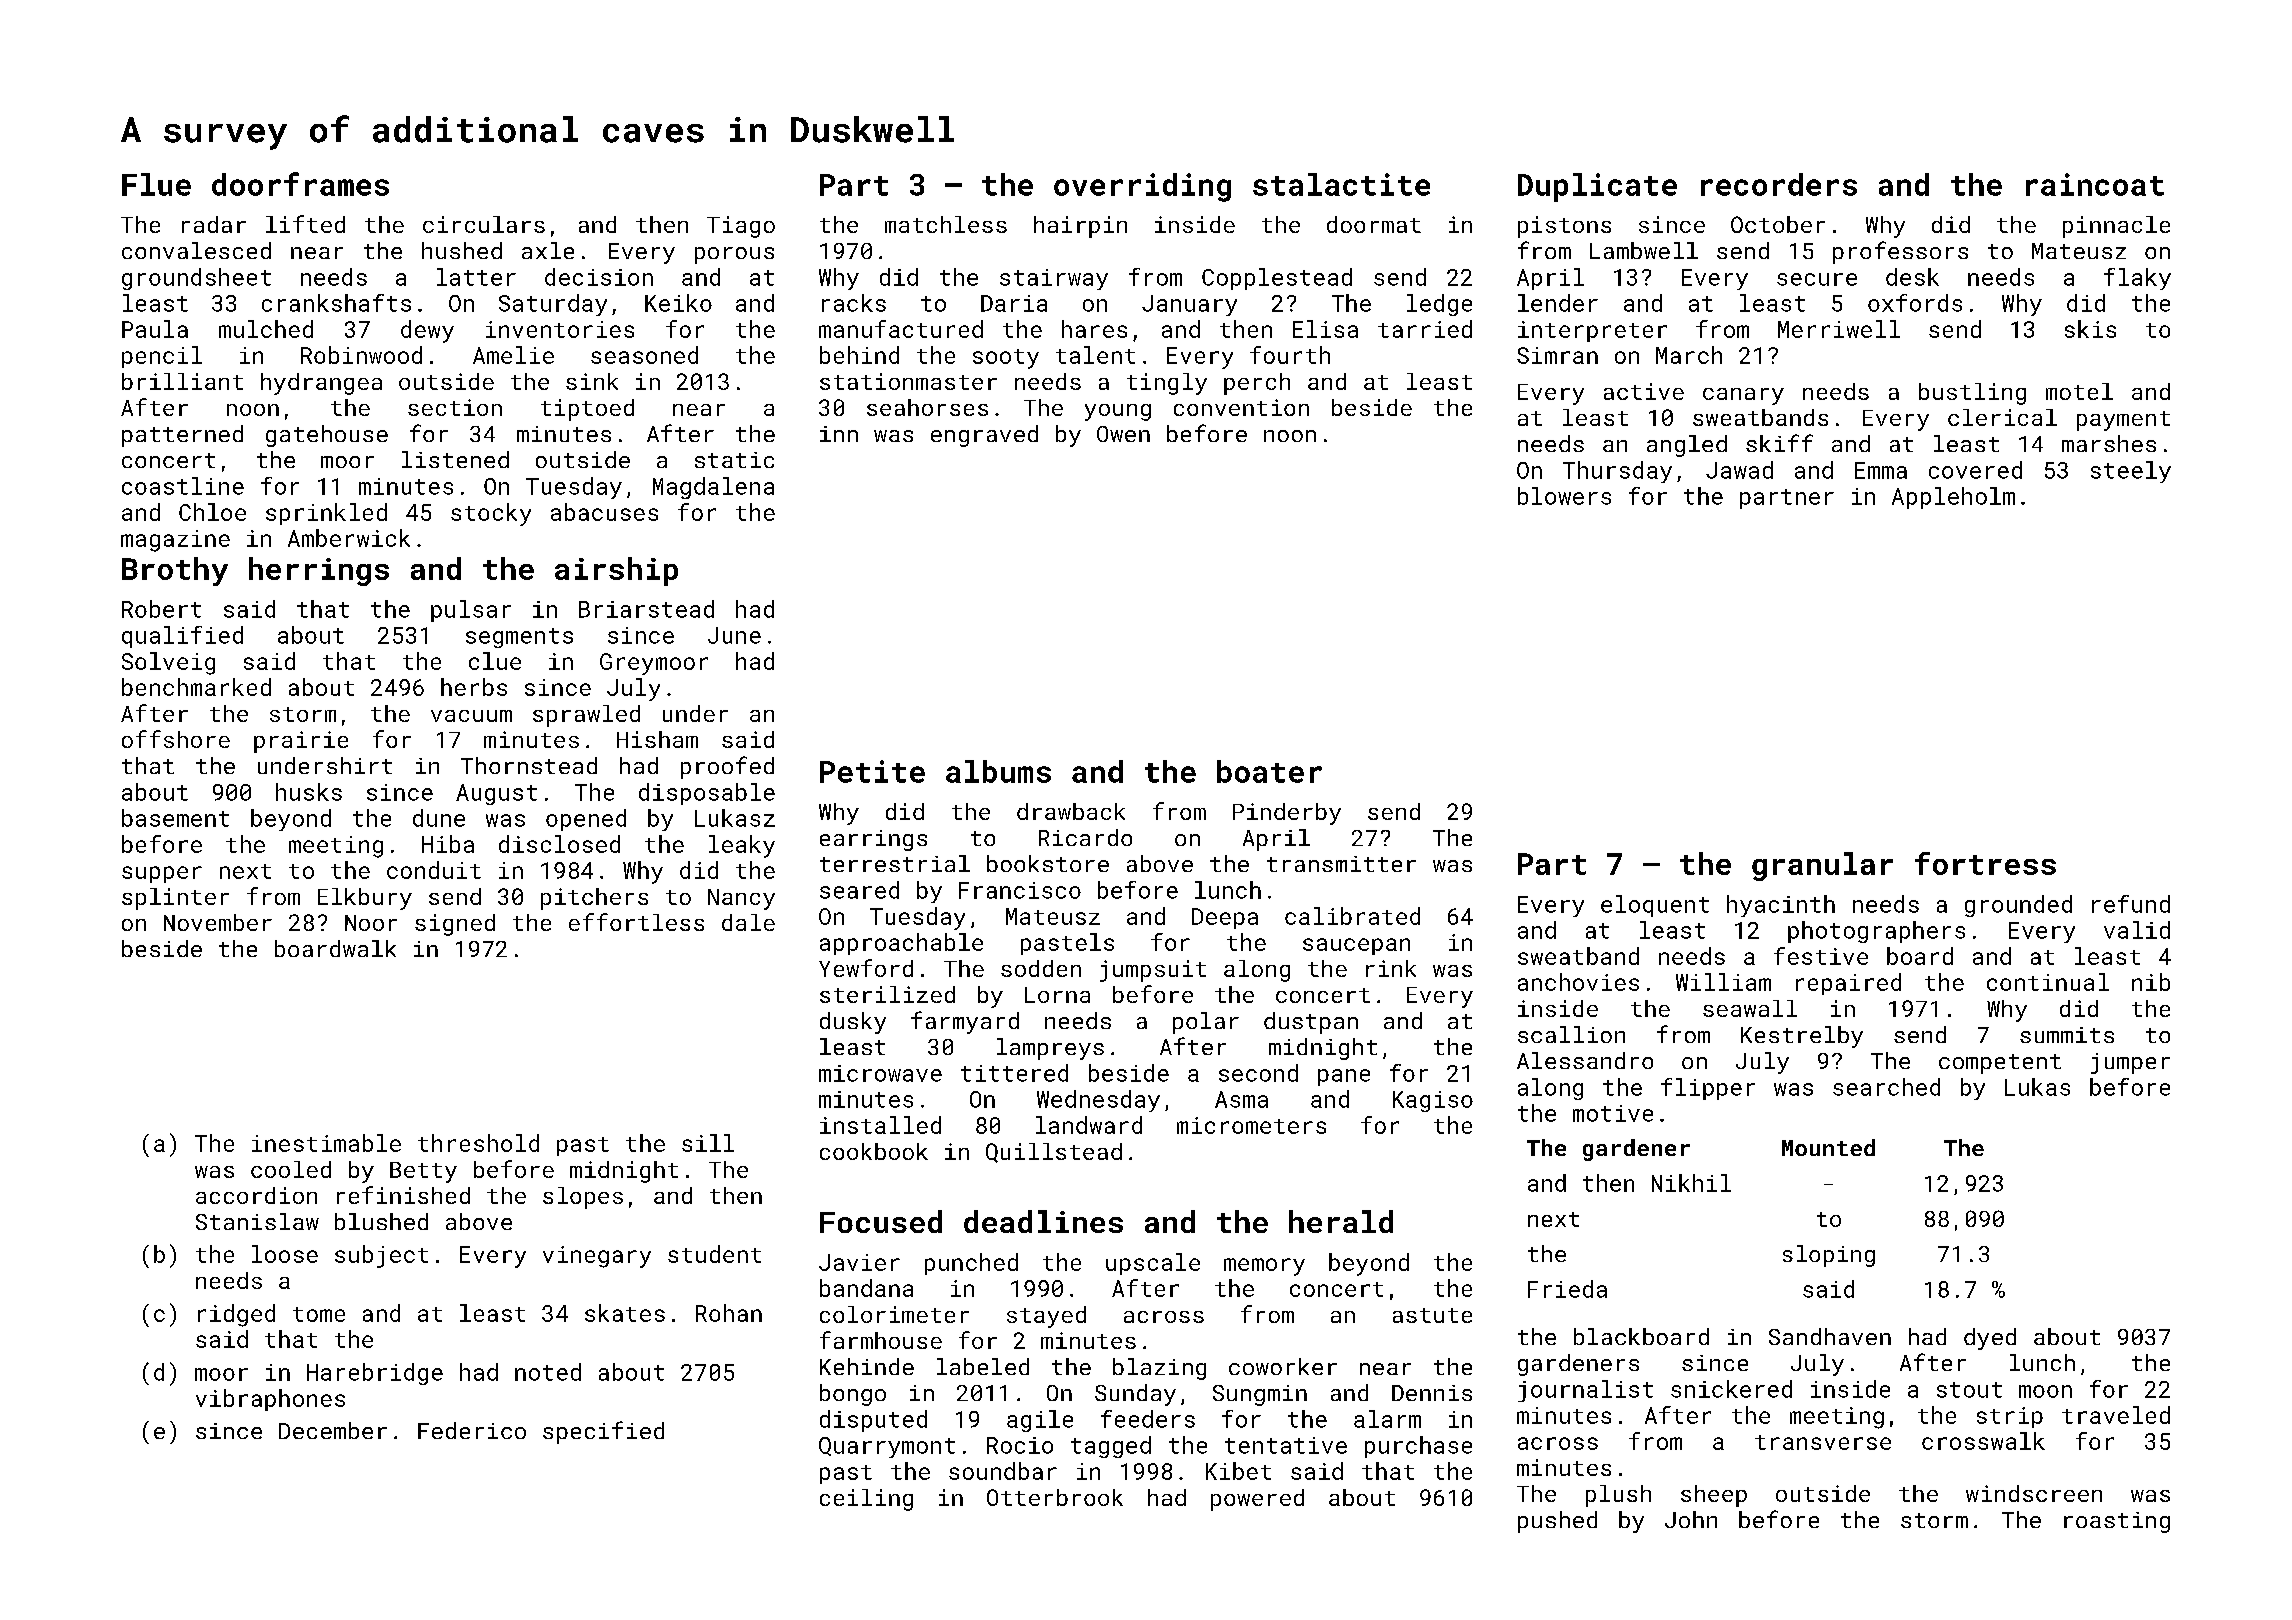  What do you see at coordinates (2117, 1522) in the screenshot?
I see `roasting` at bounding box center [2117, 1522].
